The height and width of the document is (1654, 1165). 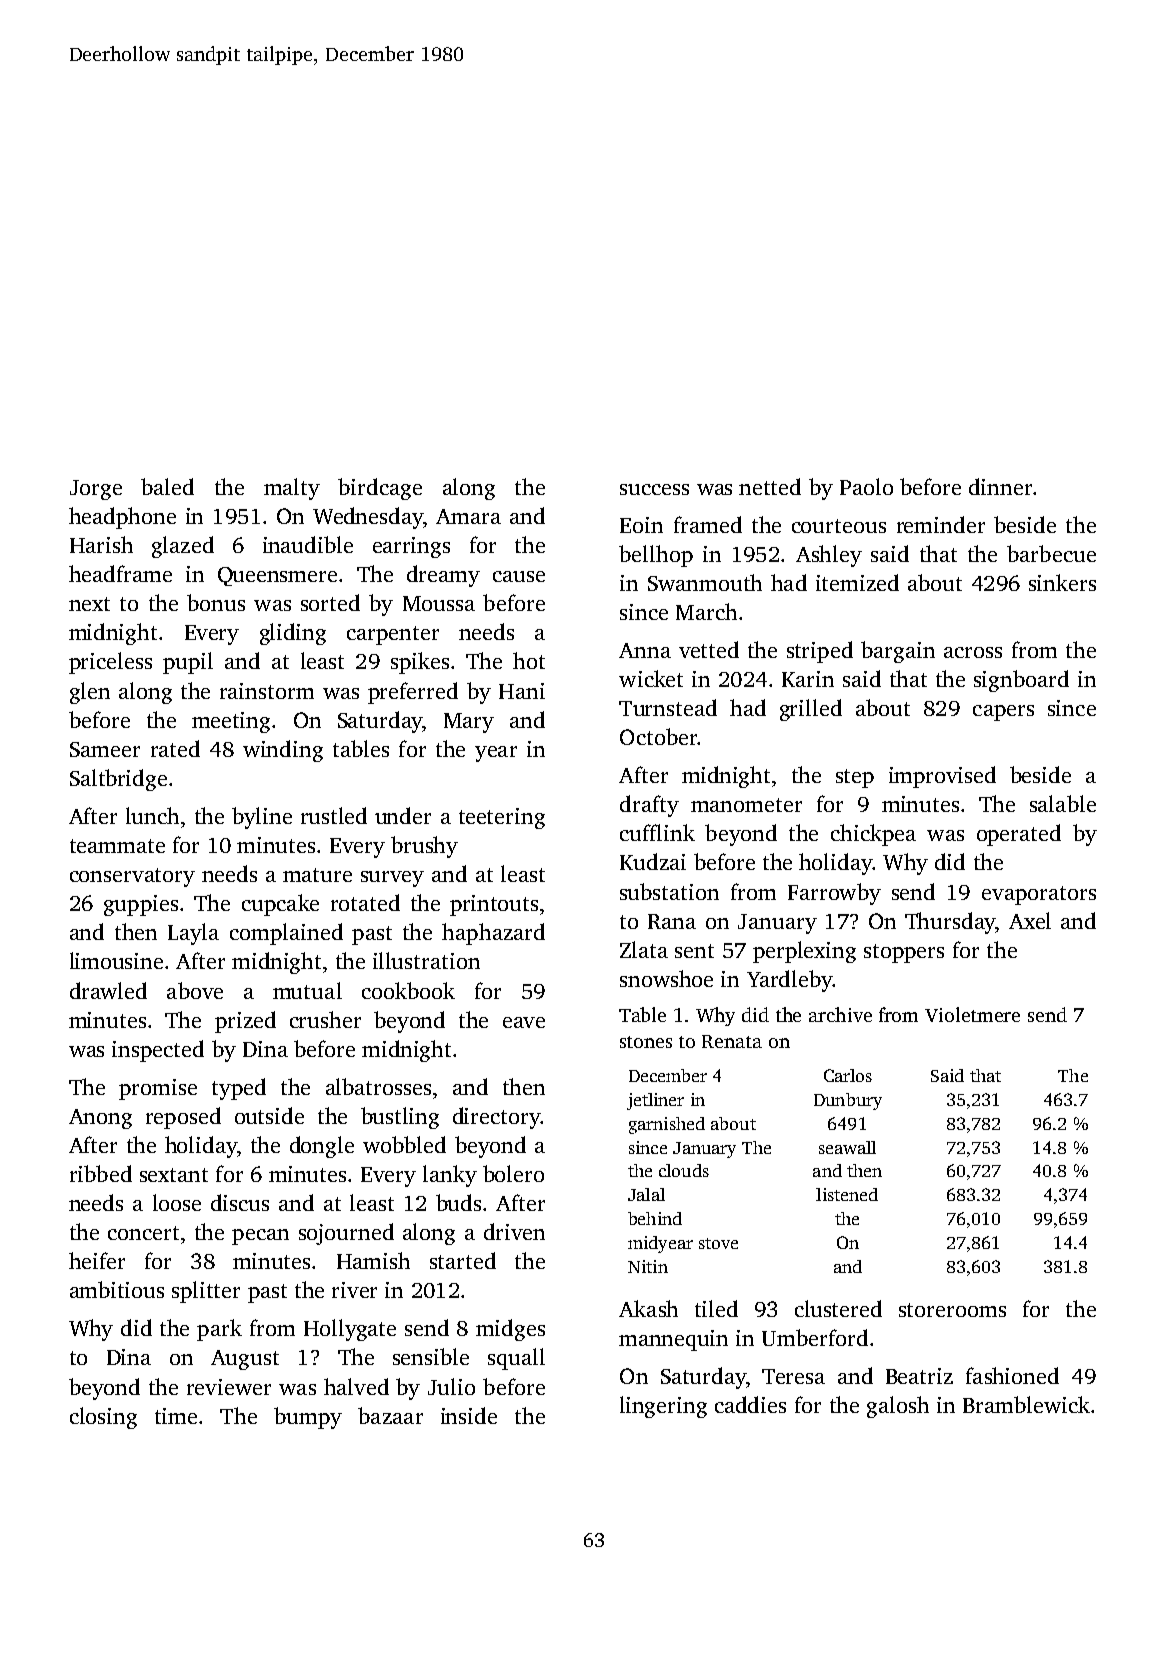 What do you see at coordinates (193, 934) in the document?
I see `Layla` at bounding box center [193, 934].
